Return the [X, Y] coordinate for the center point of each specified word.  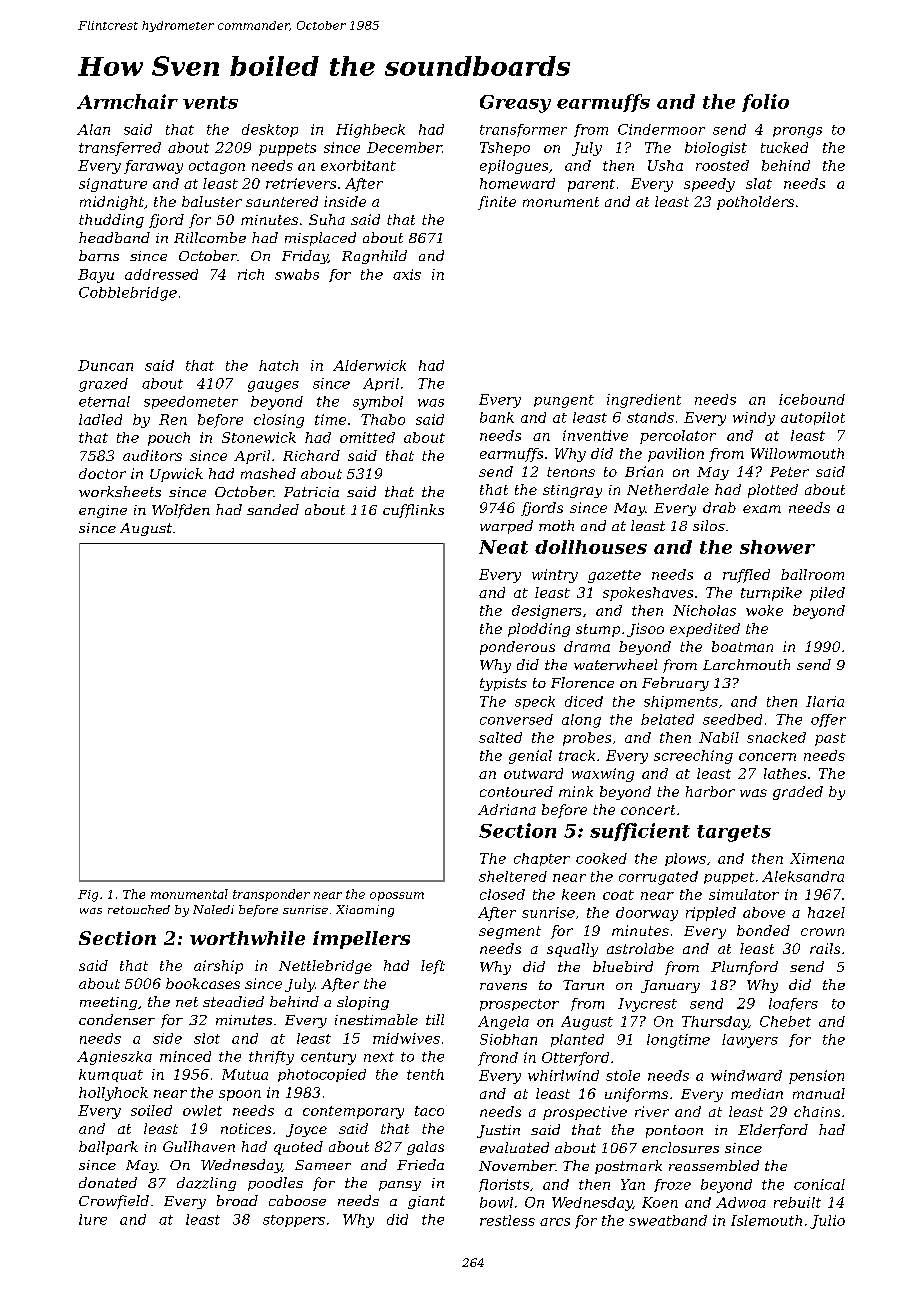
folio [765, 103]
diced [584, 701]
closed [502, 894]
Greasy [515, 104]
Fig [88, 896]
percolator [678, 437]
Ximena [817, 858]
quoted [298, 1148]
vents [210, 102]
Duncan [105, 365]
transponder [271, 895]
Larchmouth [746, 664]
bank [497, 417]
